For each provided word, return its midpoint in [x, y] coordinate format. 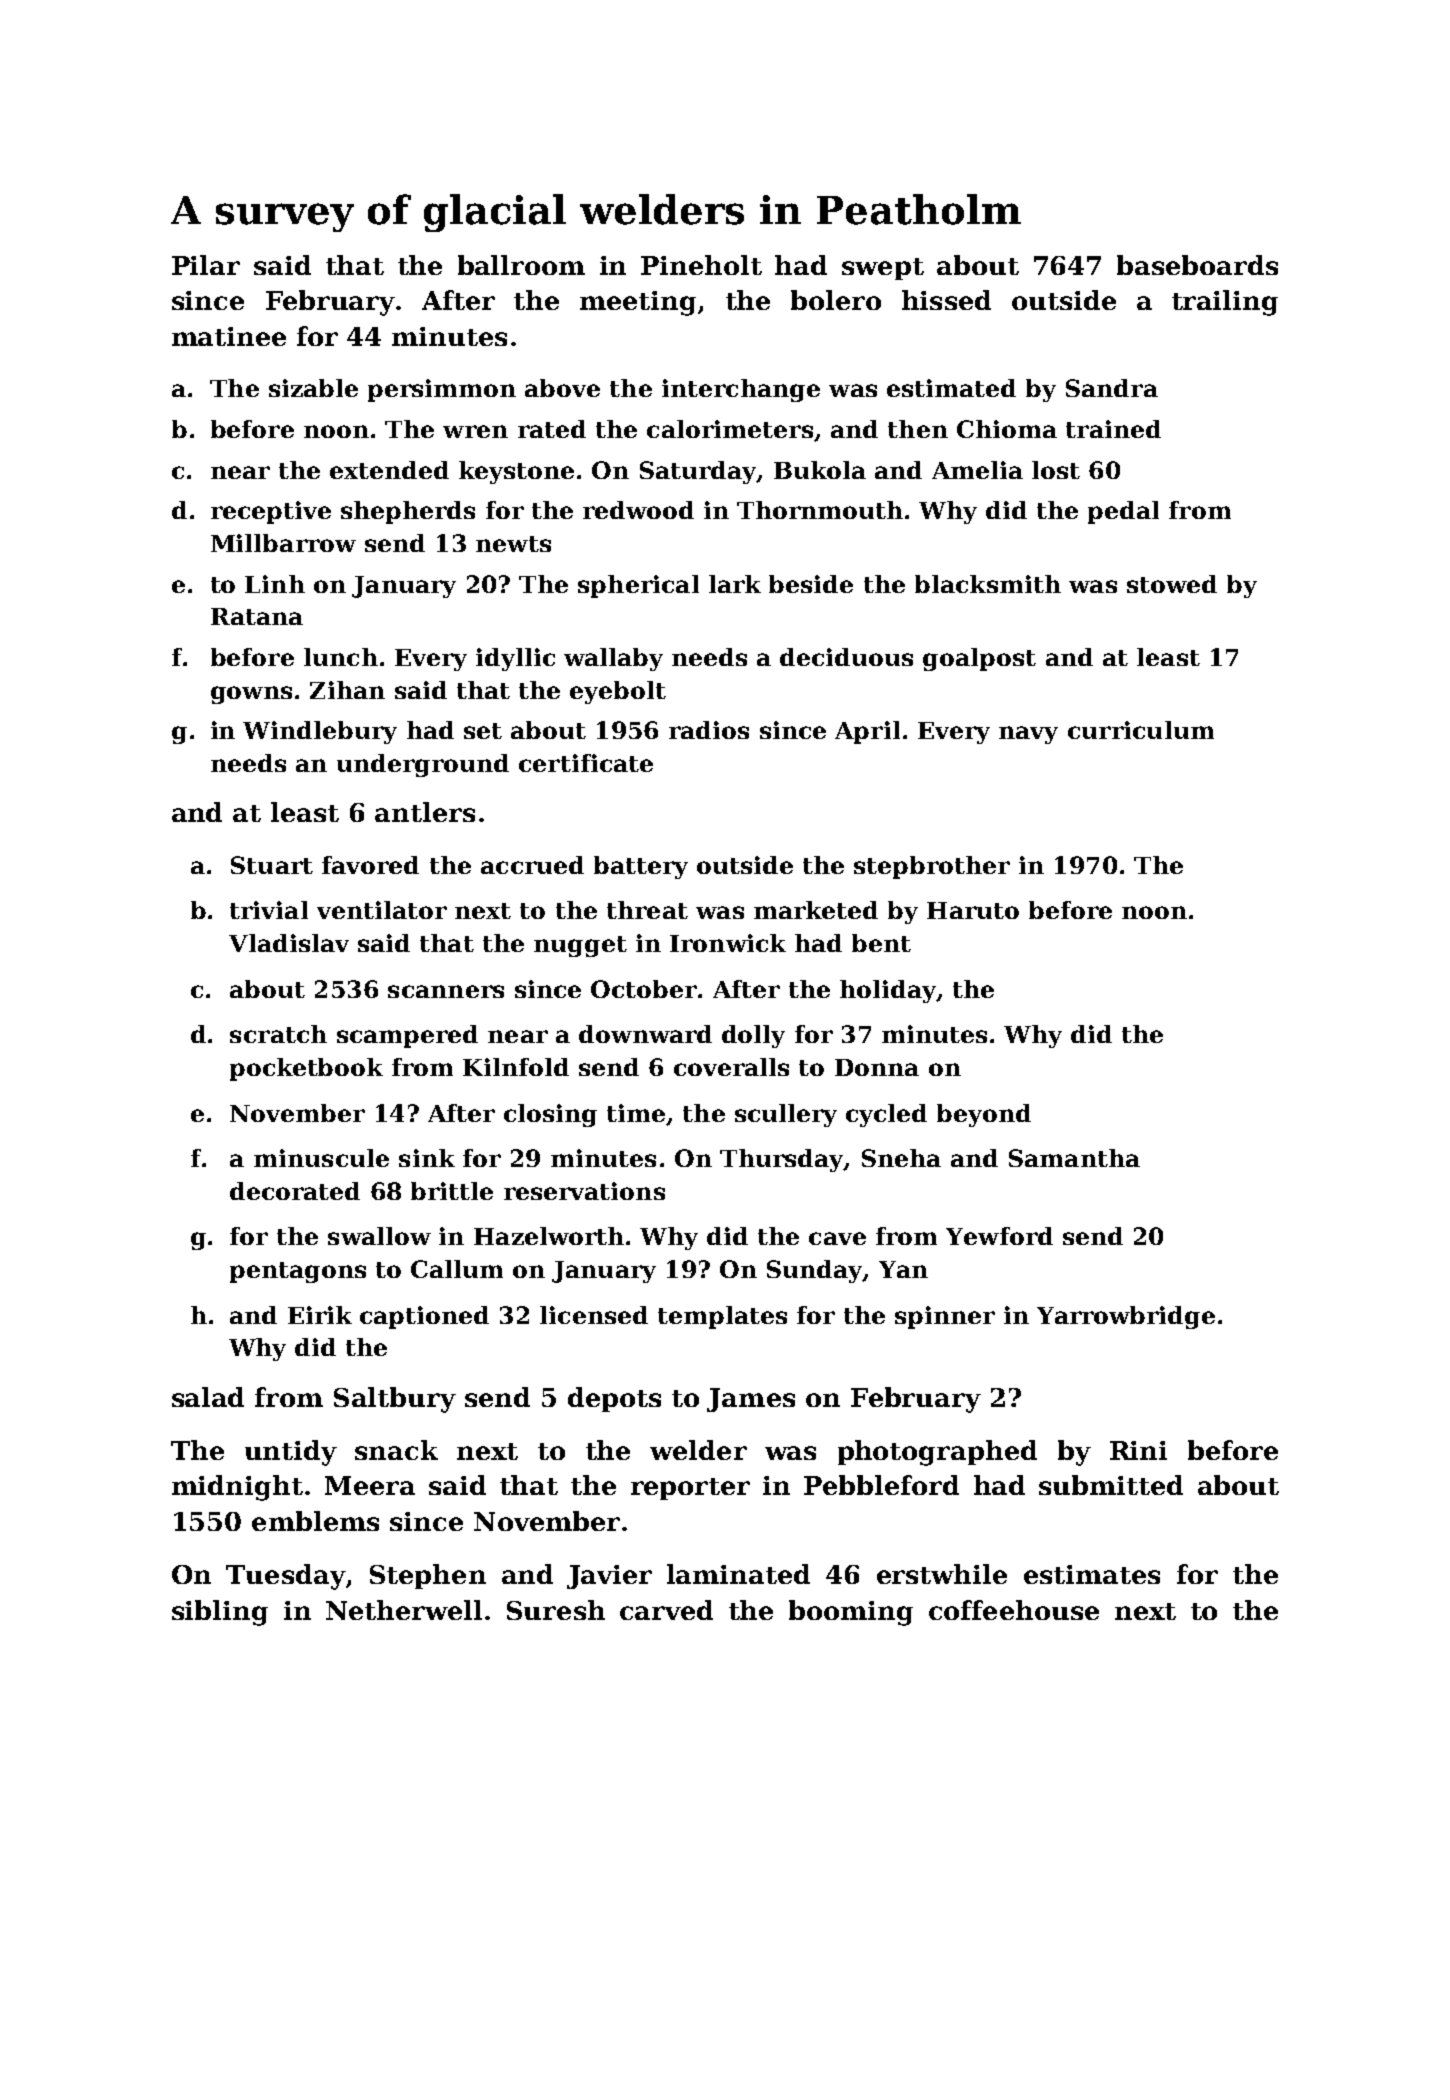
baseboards [1197, 265]
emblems [315, 1521]
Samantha [1074, 1158]
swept [883, 269]
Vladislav [289, 943]
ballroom [521, 265]
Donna [877, 1067]
